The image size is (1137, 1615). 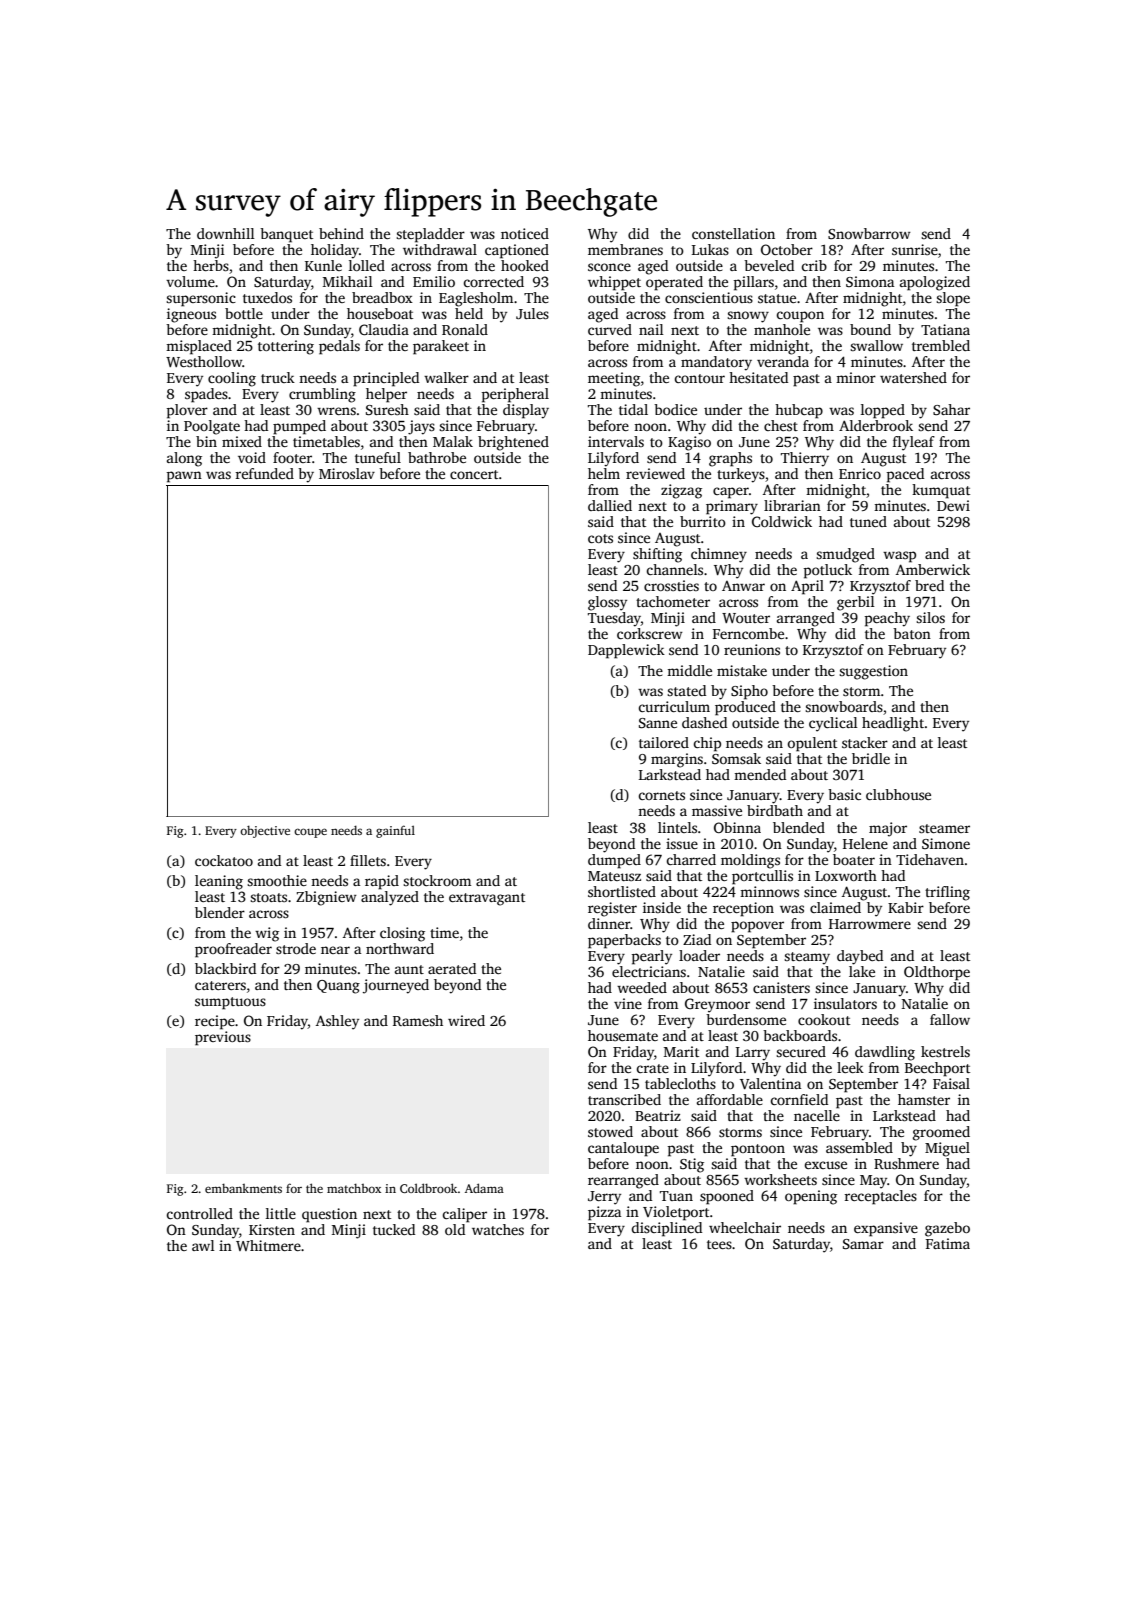 What do you see at coordinates (498, 1229) in the image?
I see `watches` at bounding box center [498, 1229].
